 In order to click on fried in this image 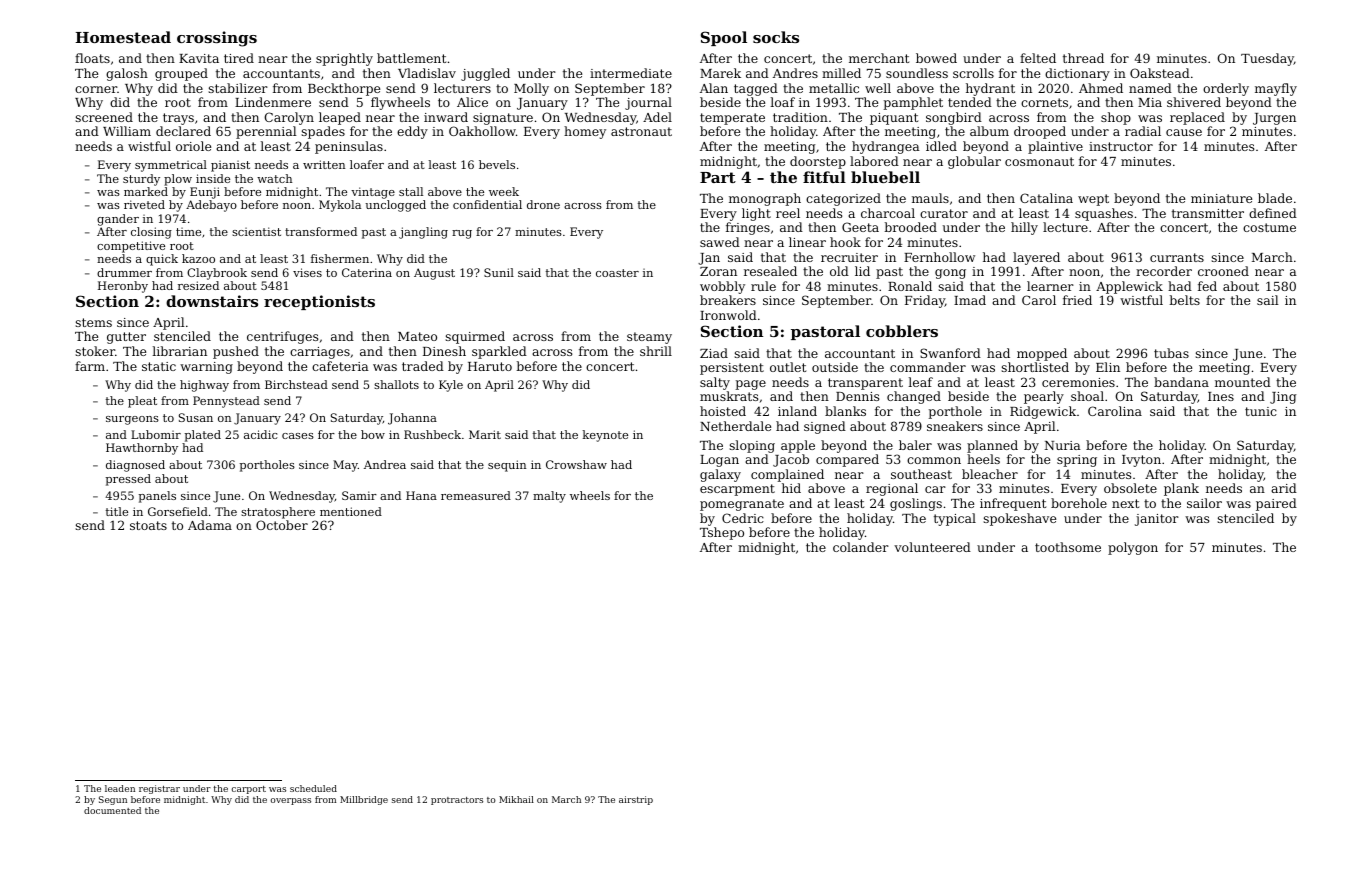, I will do `click(1077, 300)`.
